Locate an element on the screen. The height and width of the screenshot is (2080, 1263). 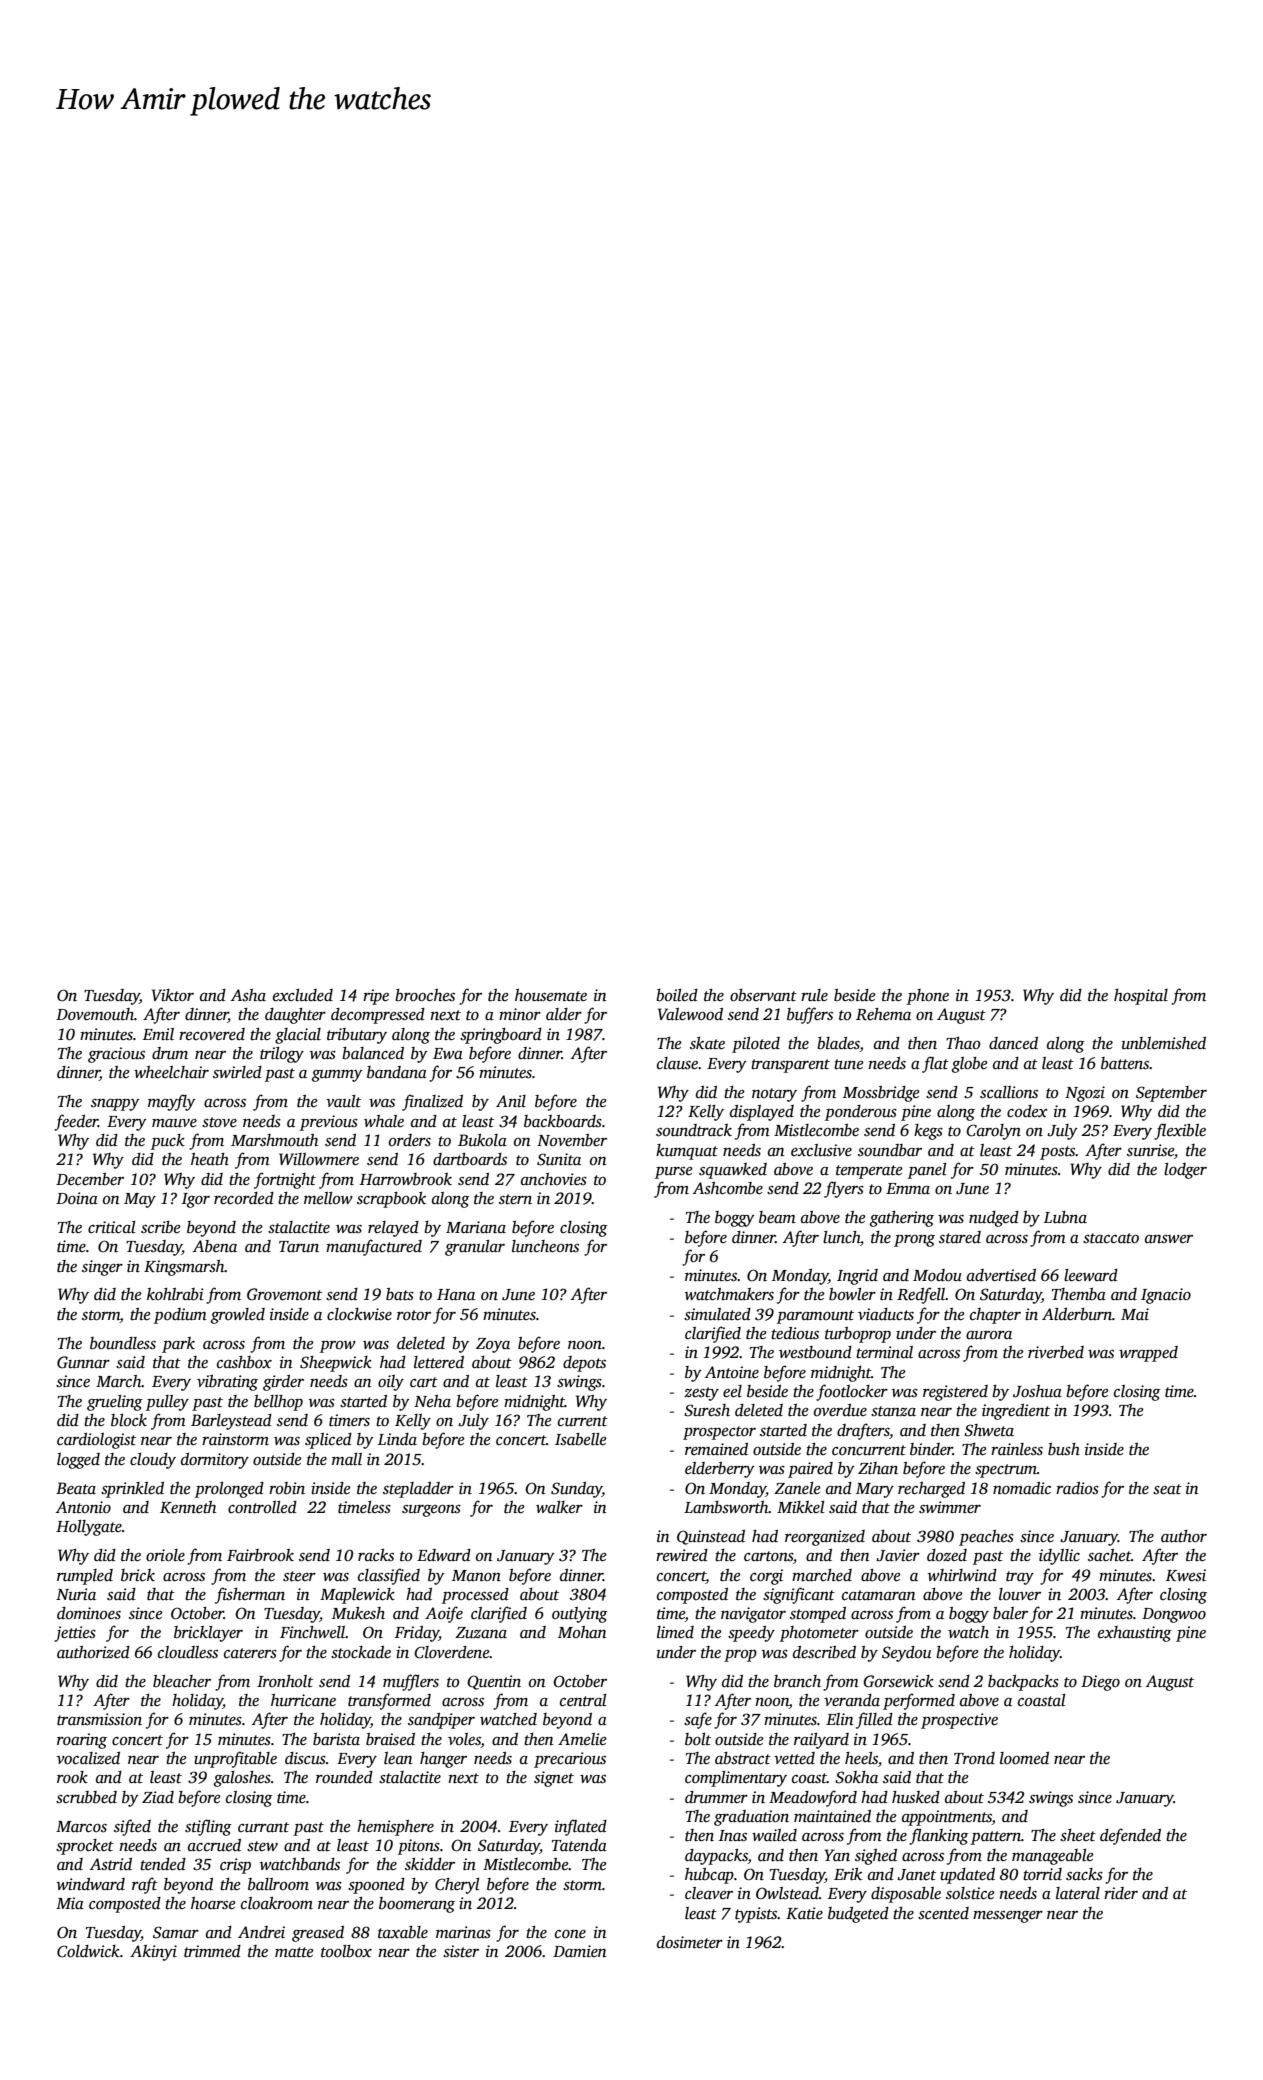
Dovemouth is located at coordinates (95, 1014).
